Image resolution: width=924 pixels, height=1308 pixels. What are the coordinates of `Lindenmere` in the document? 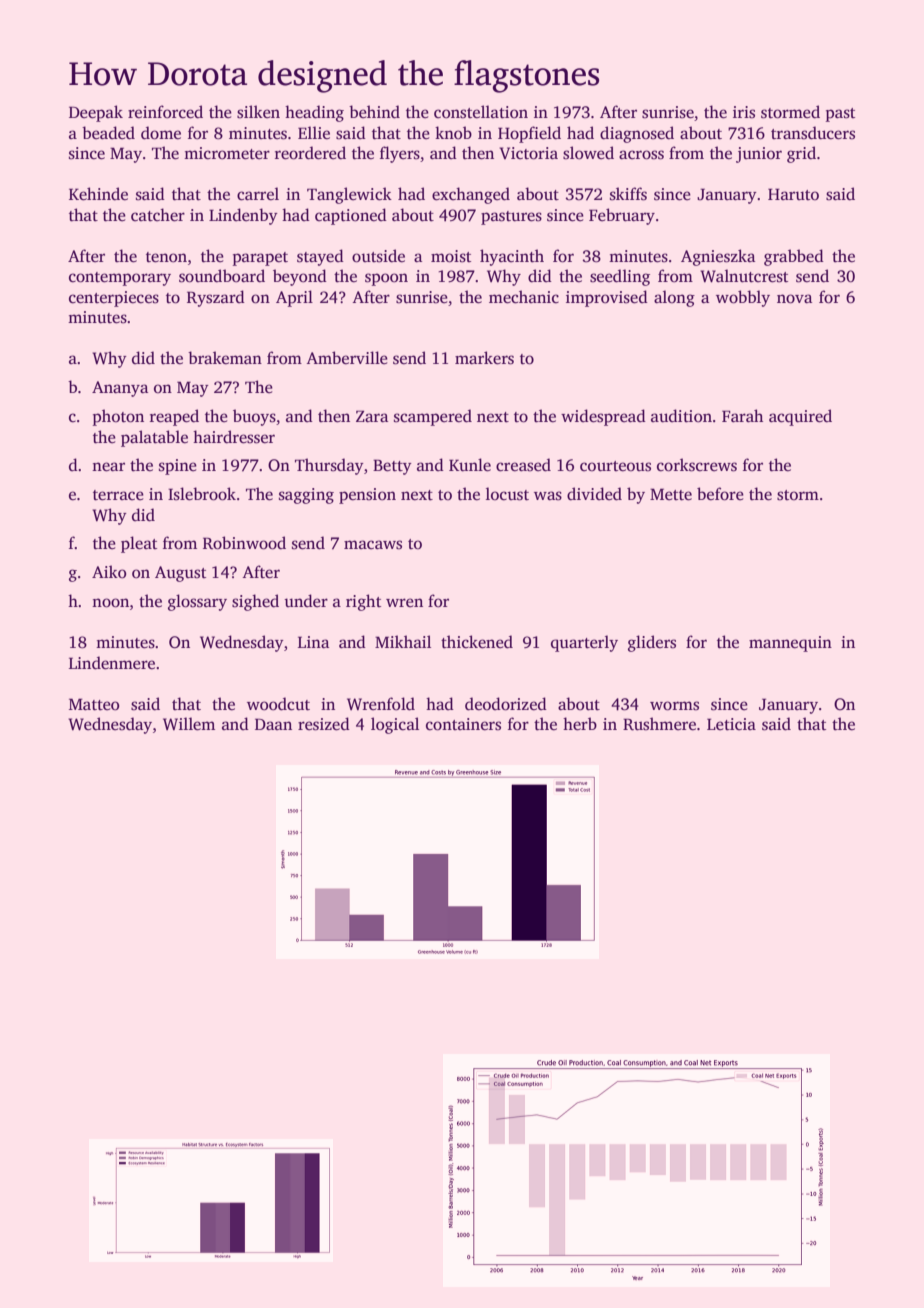 It's located at (112, 663).
